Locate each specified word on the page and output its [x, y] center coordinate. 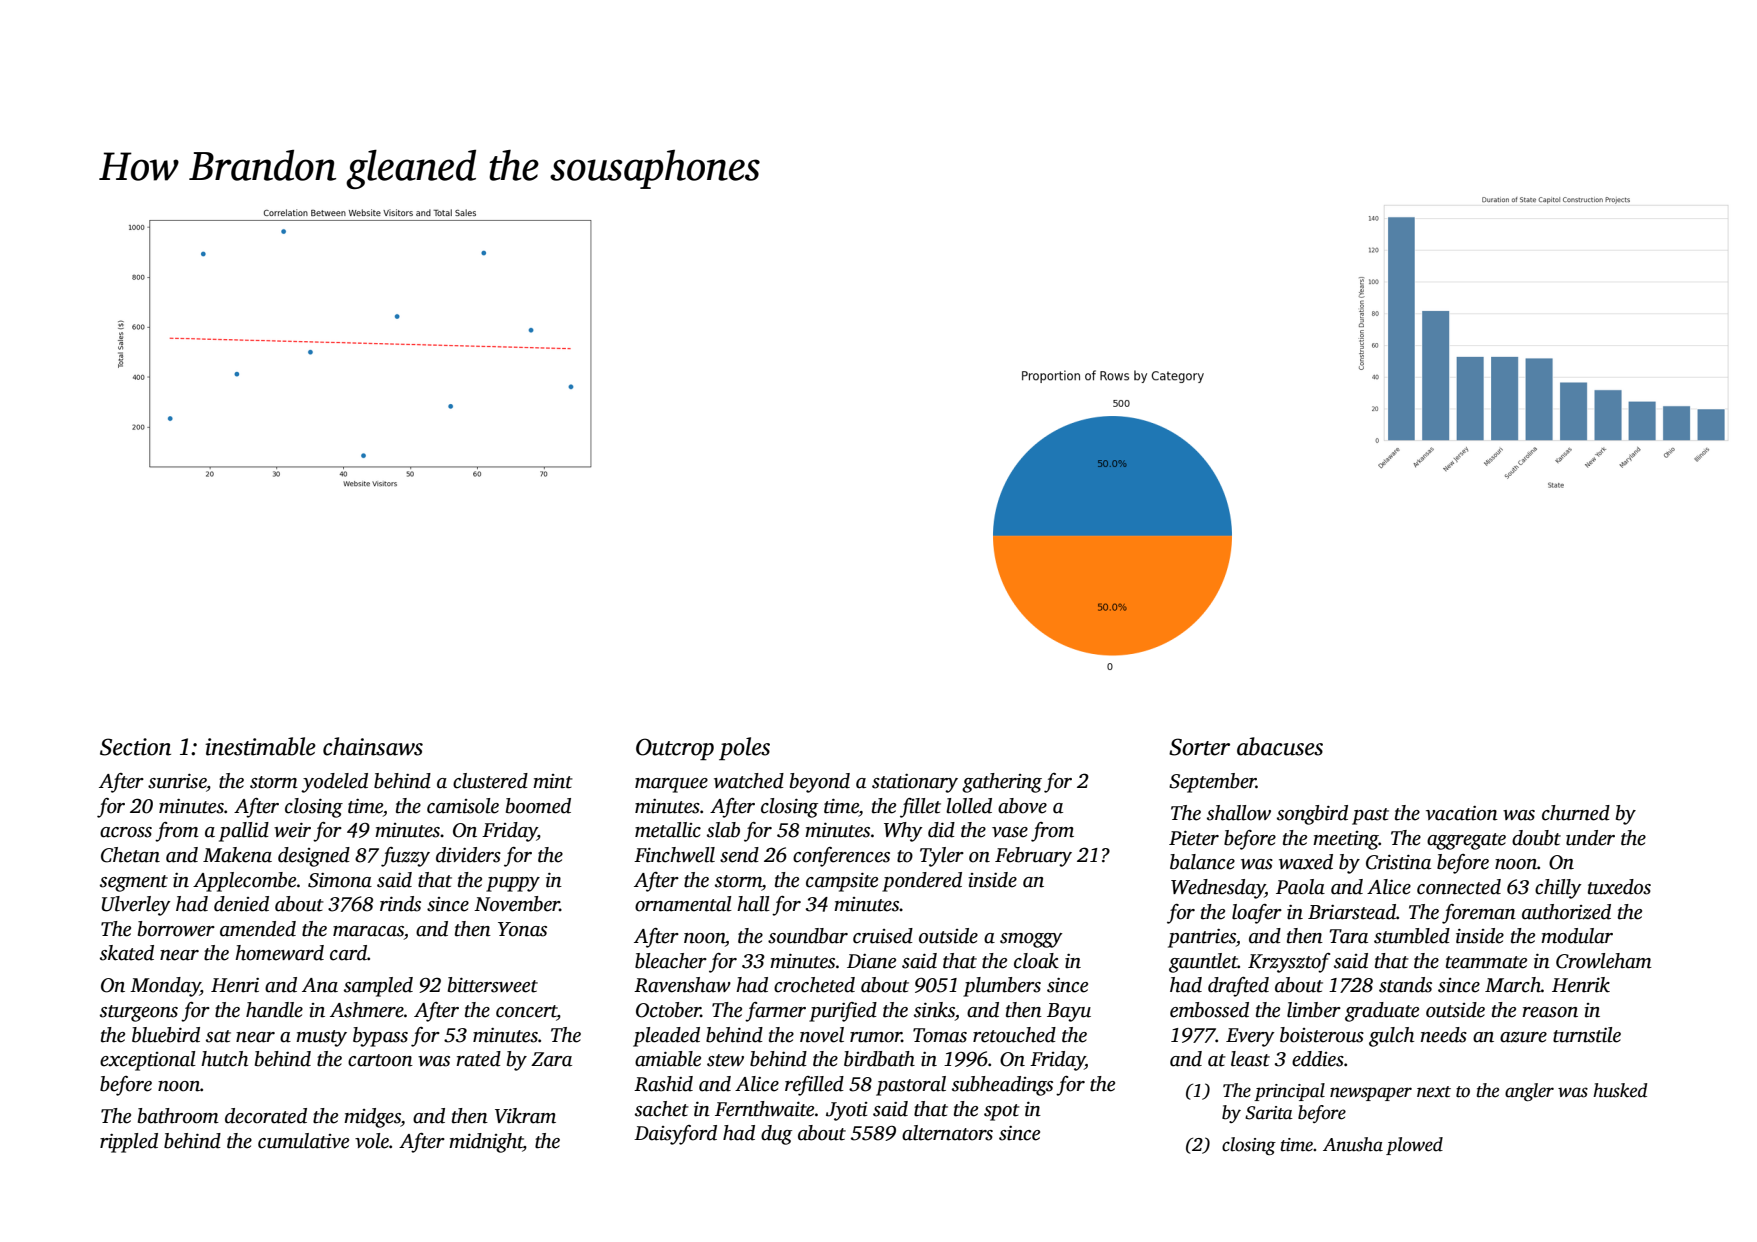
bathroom [178, 1116]
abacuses [1280, 746]
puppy [513, 884]
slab [723, 830]
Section [135, 747]
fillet [920, 808]
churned [1576, 813]
